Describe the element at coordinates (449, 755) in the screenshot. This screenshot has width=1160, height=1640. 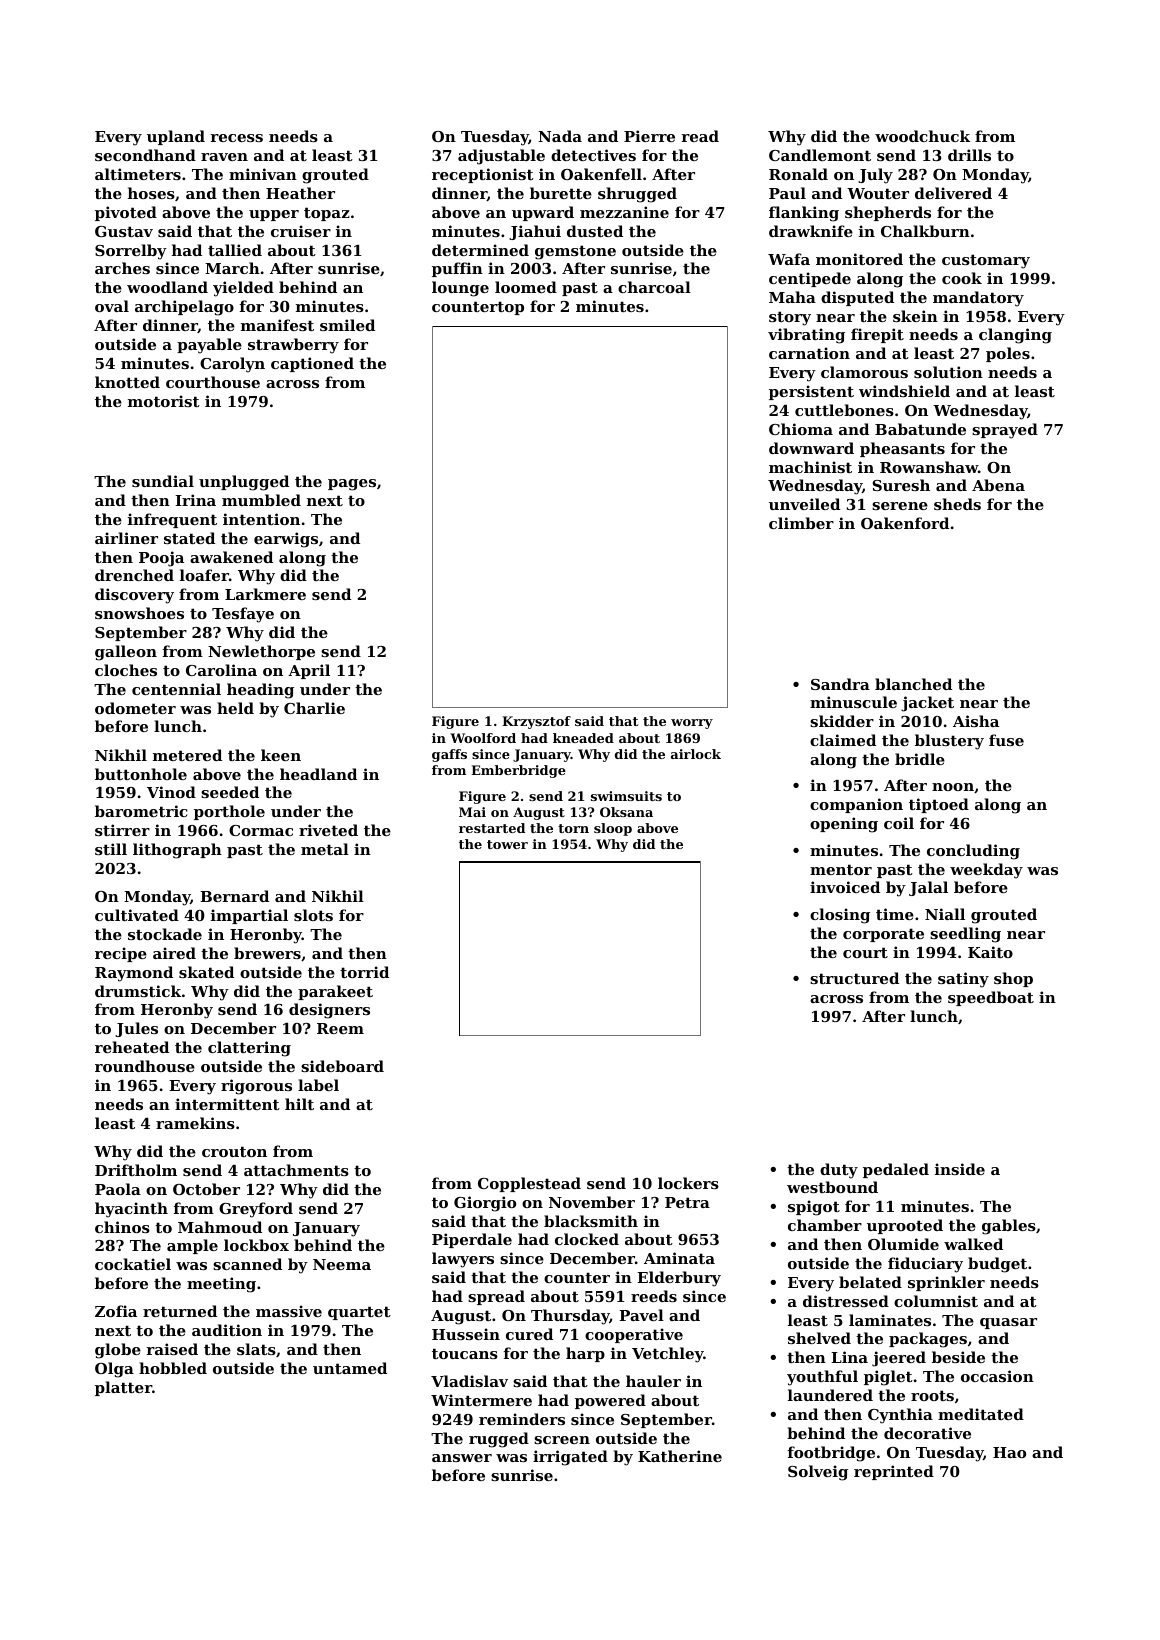
I see `gaffs` at that location.
